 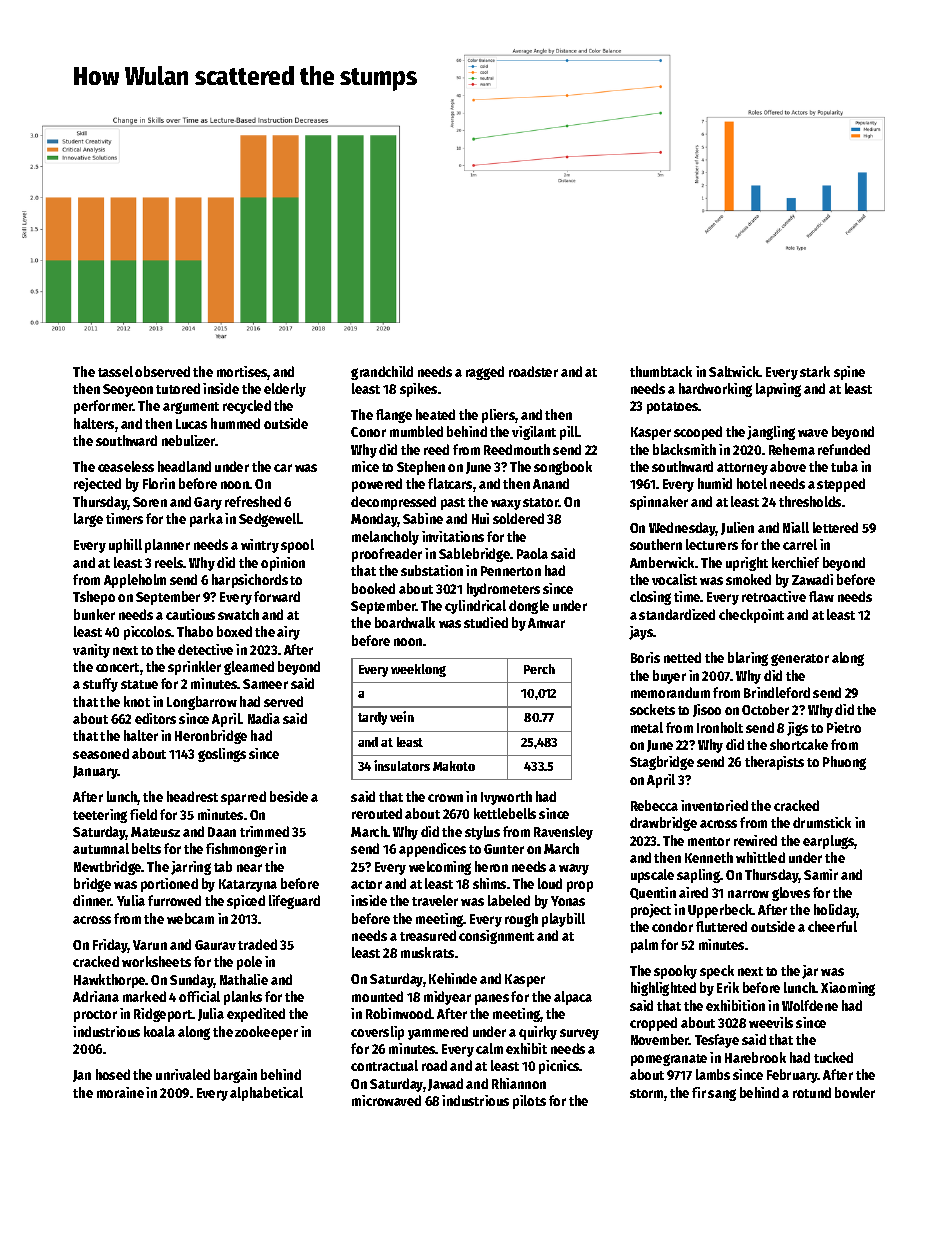 I want to click on mortises, so click(x=242, y=373).
